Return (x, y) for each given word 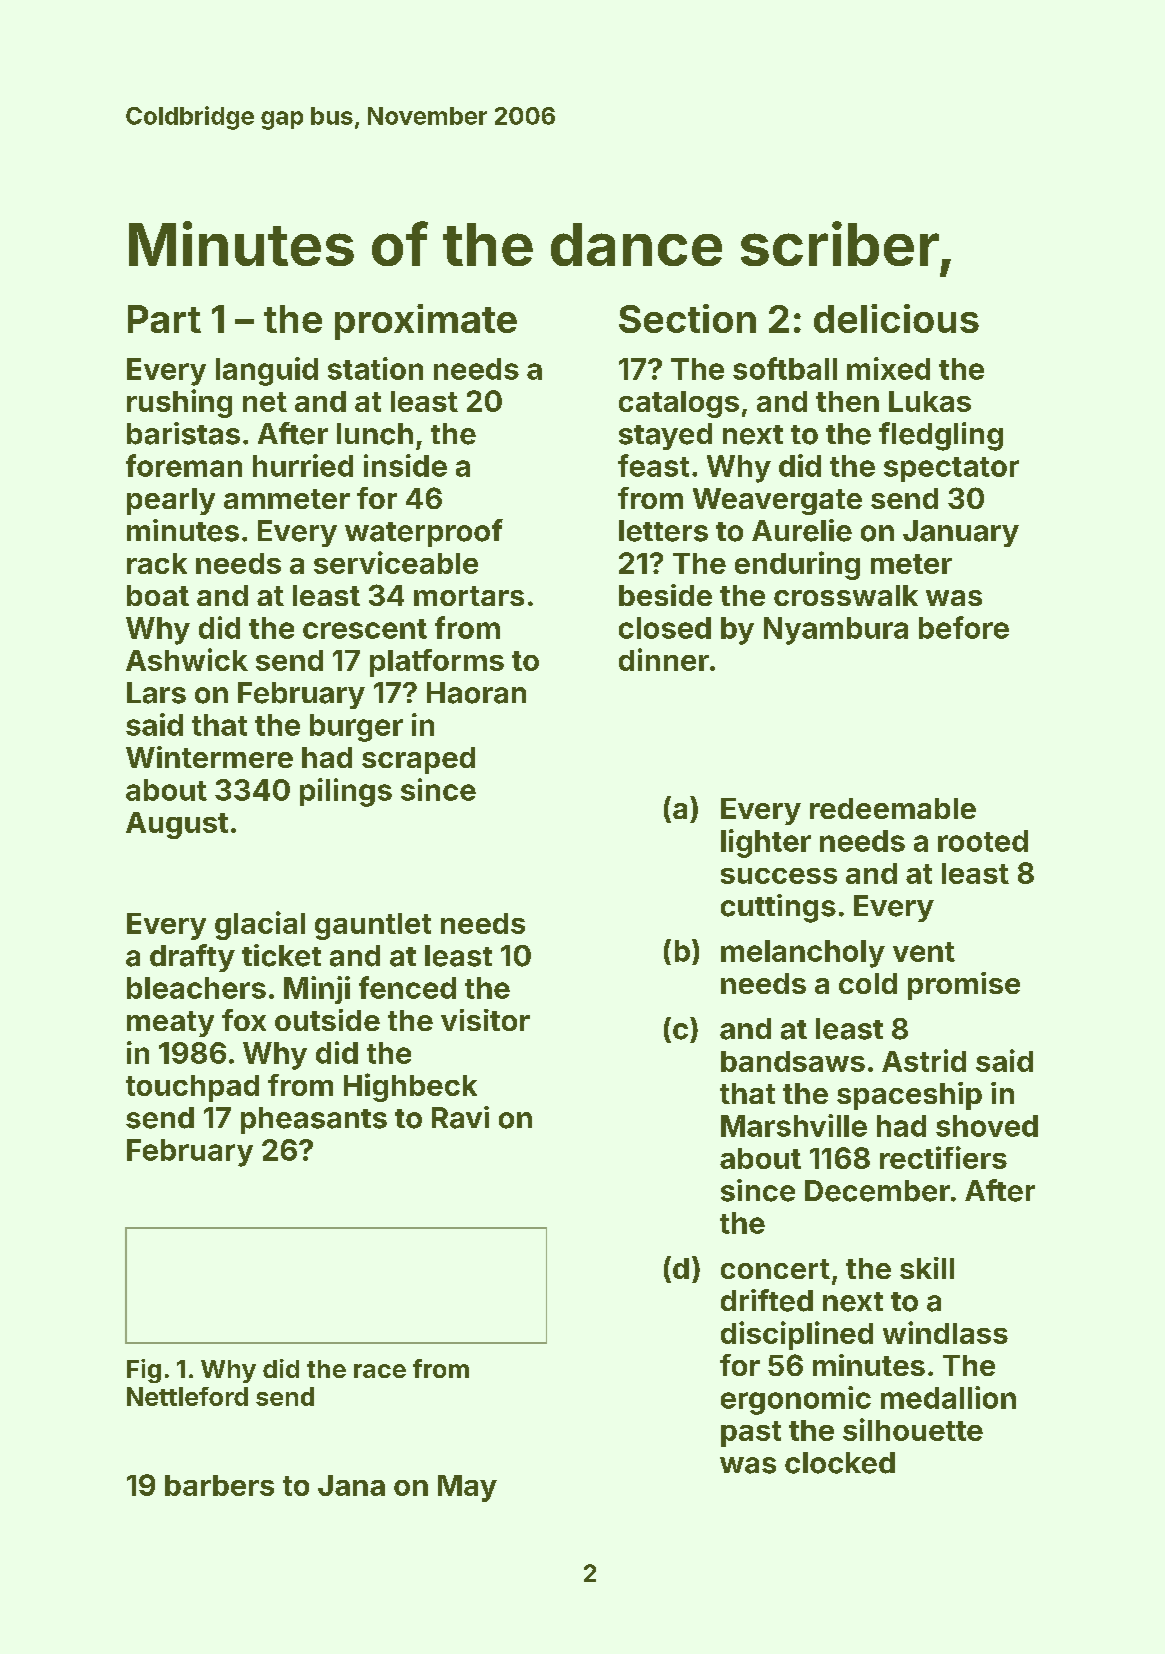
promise (964, 986)
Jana (351, 1485)
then (847, 401)
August (177, 825)
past (751, 1434)
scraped (418, 760)
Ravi (460, 1117)
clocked (840, 1463)
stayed (665, 436)
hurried (303, 465)
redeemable (893, 808)
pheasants (314, 1120)
